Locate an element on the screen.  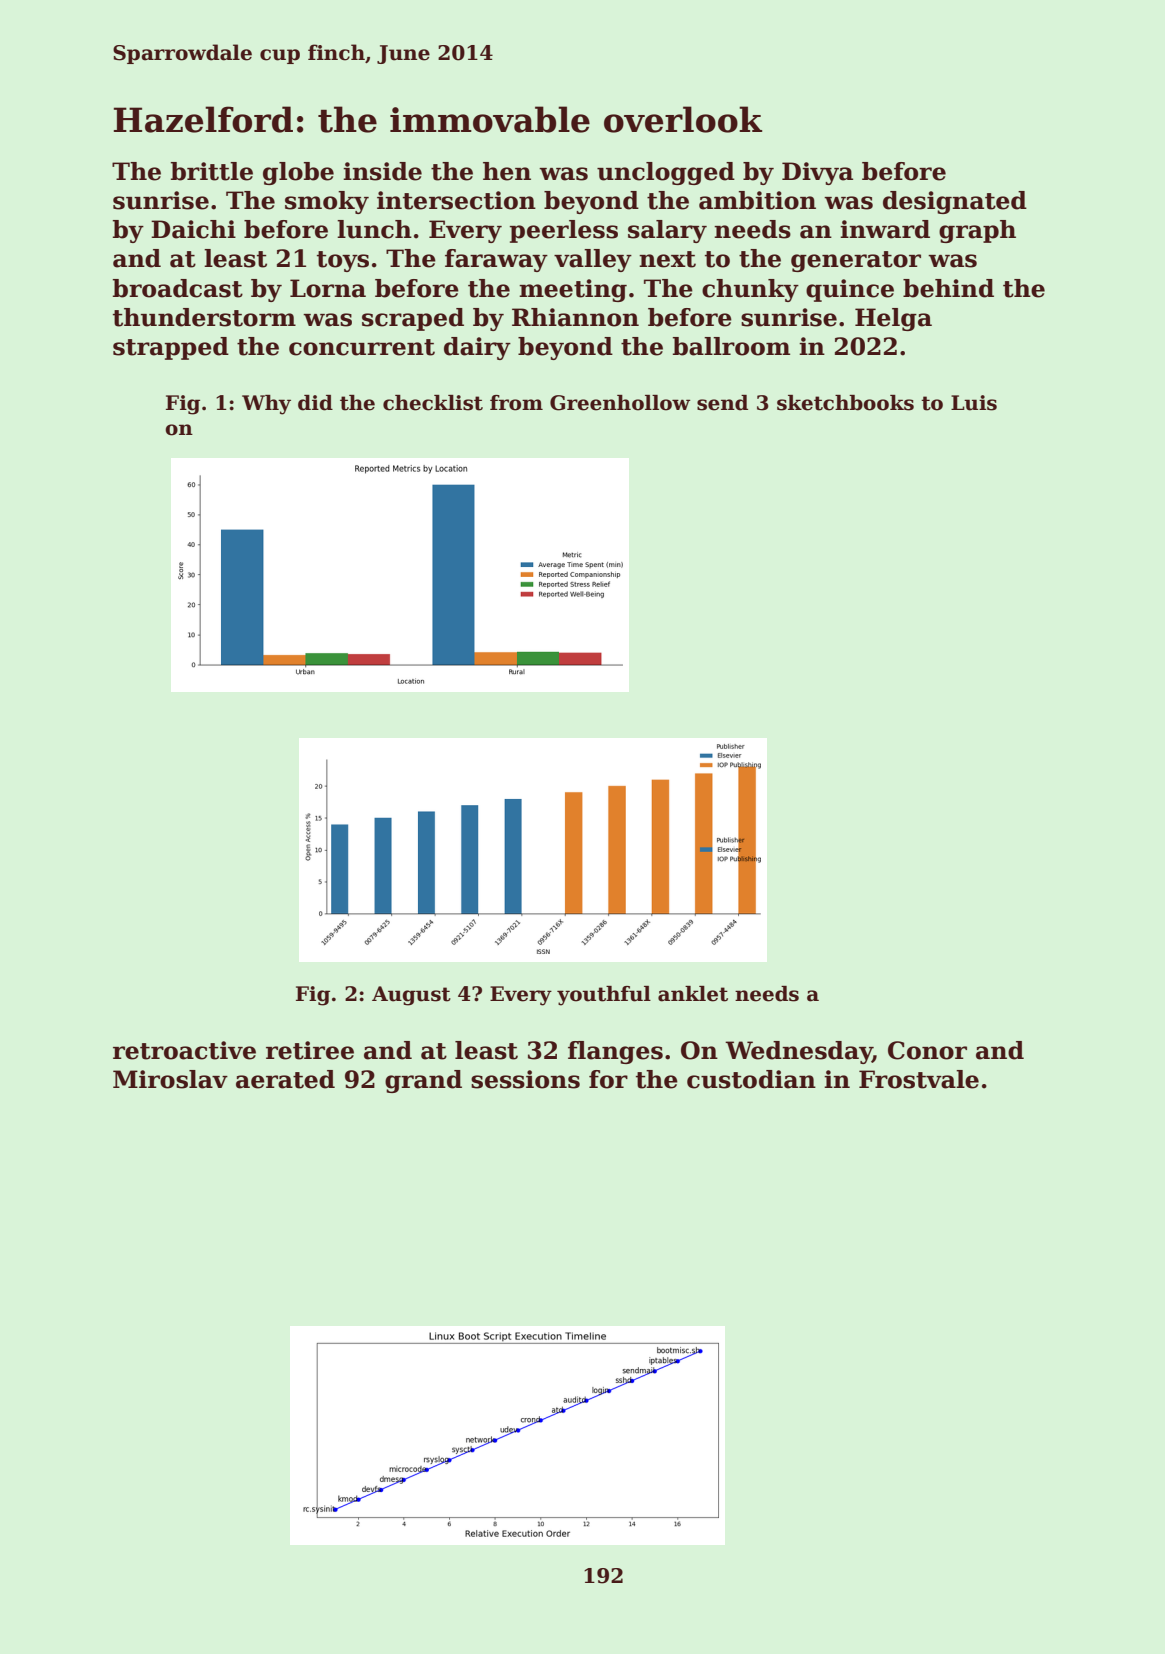
grand is located at coordinates (423, 1081).
